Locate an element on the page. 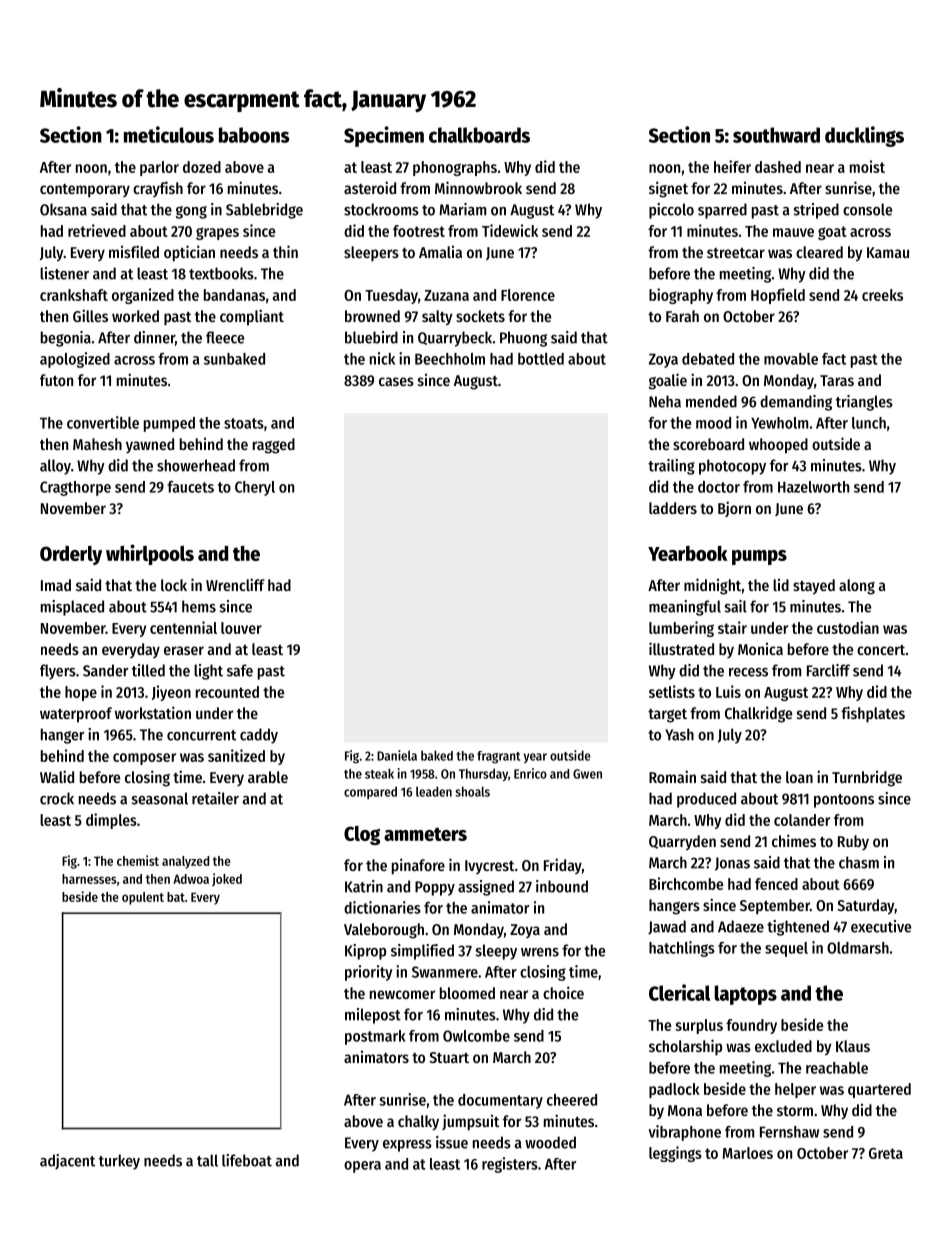  cases is located at coordinates (396, 381).
